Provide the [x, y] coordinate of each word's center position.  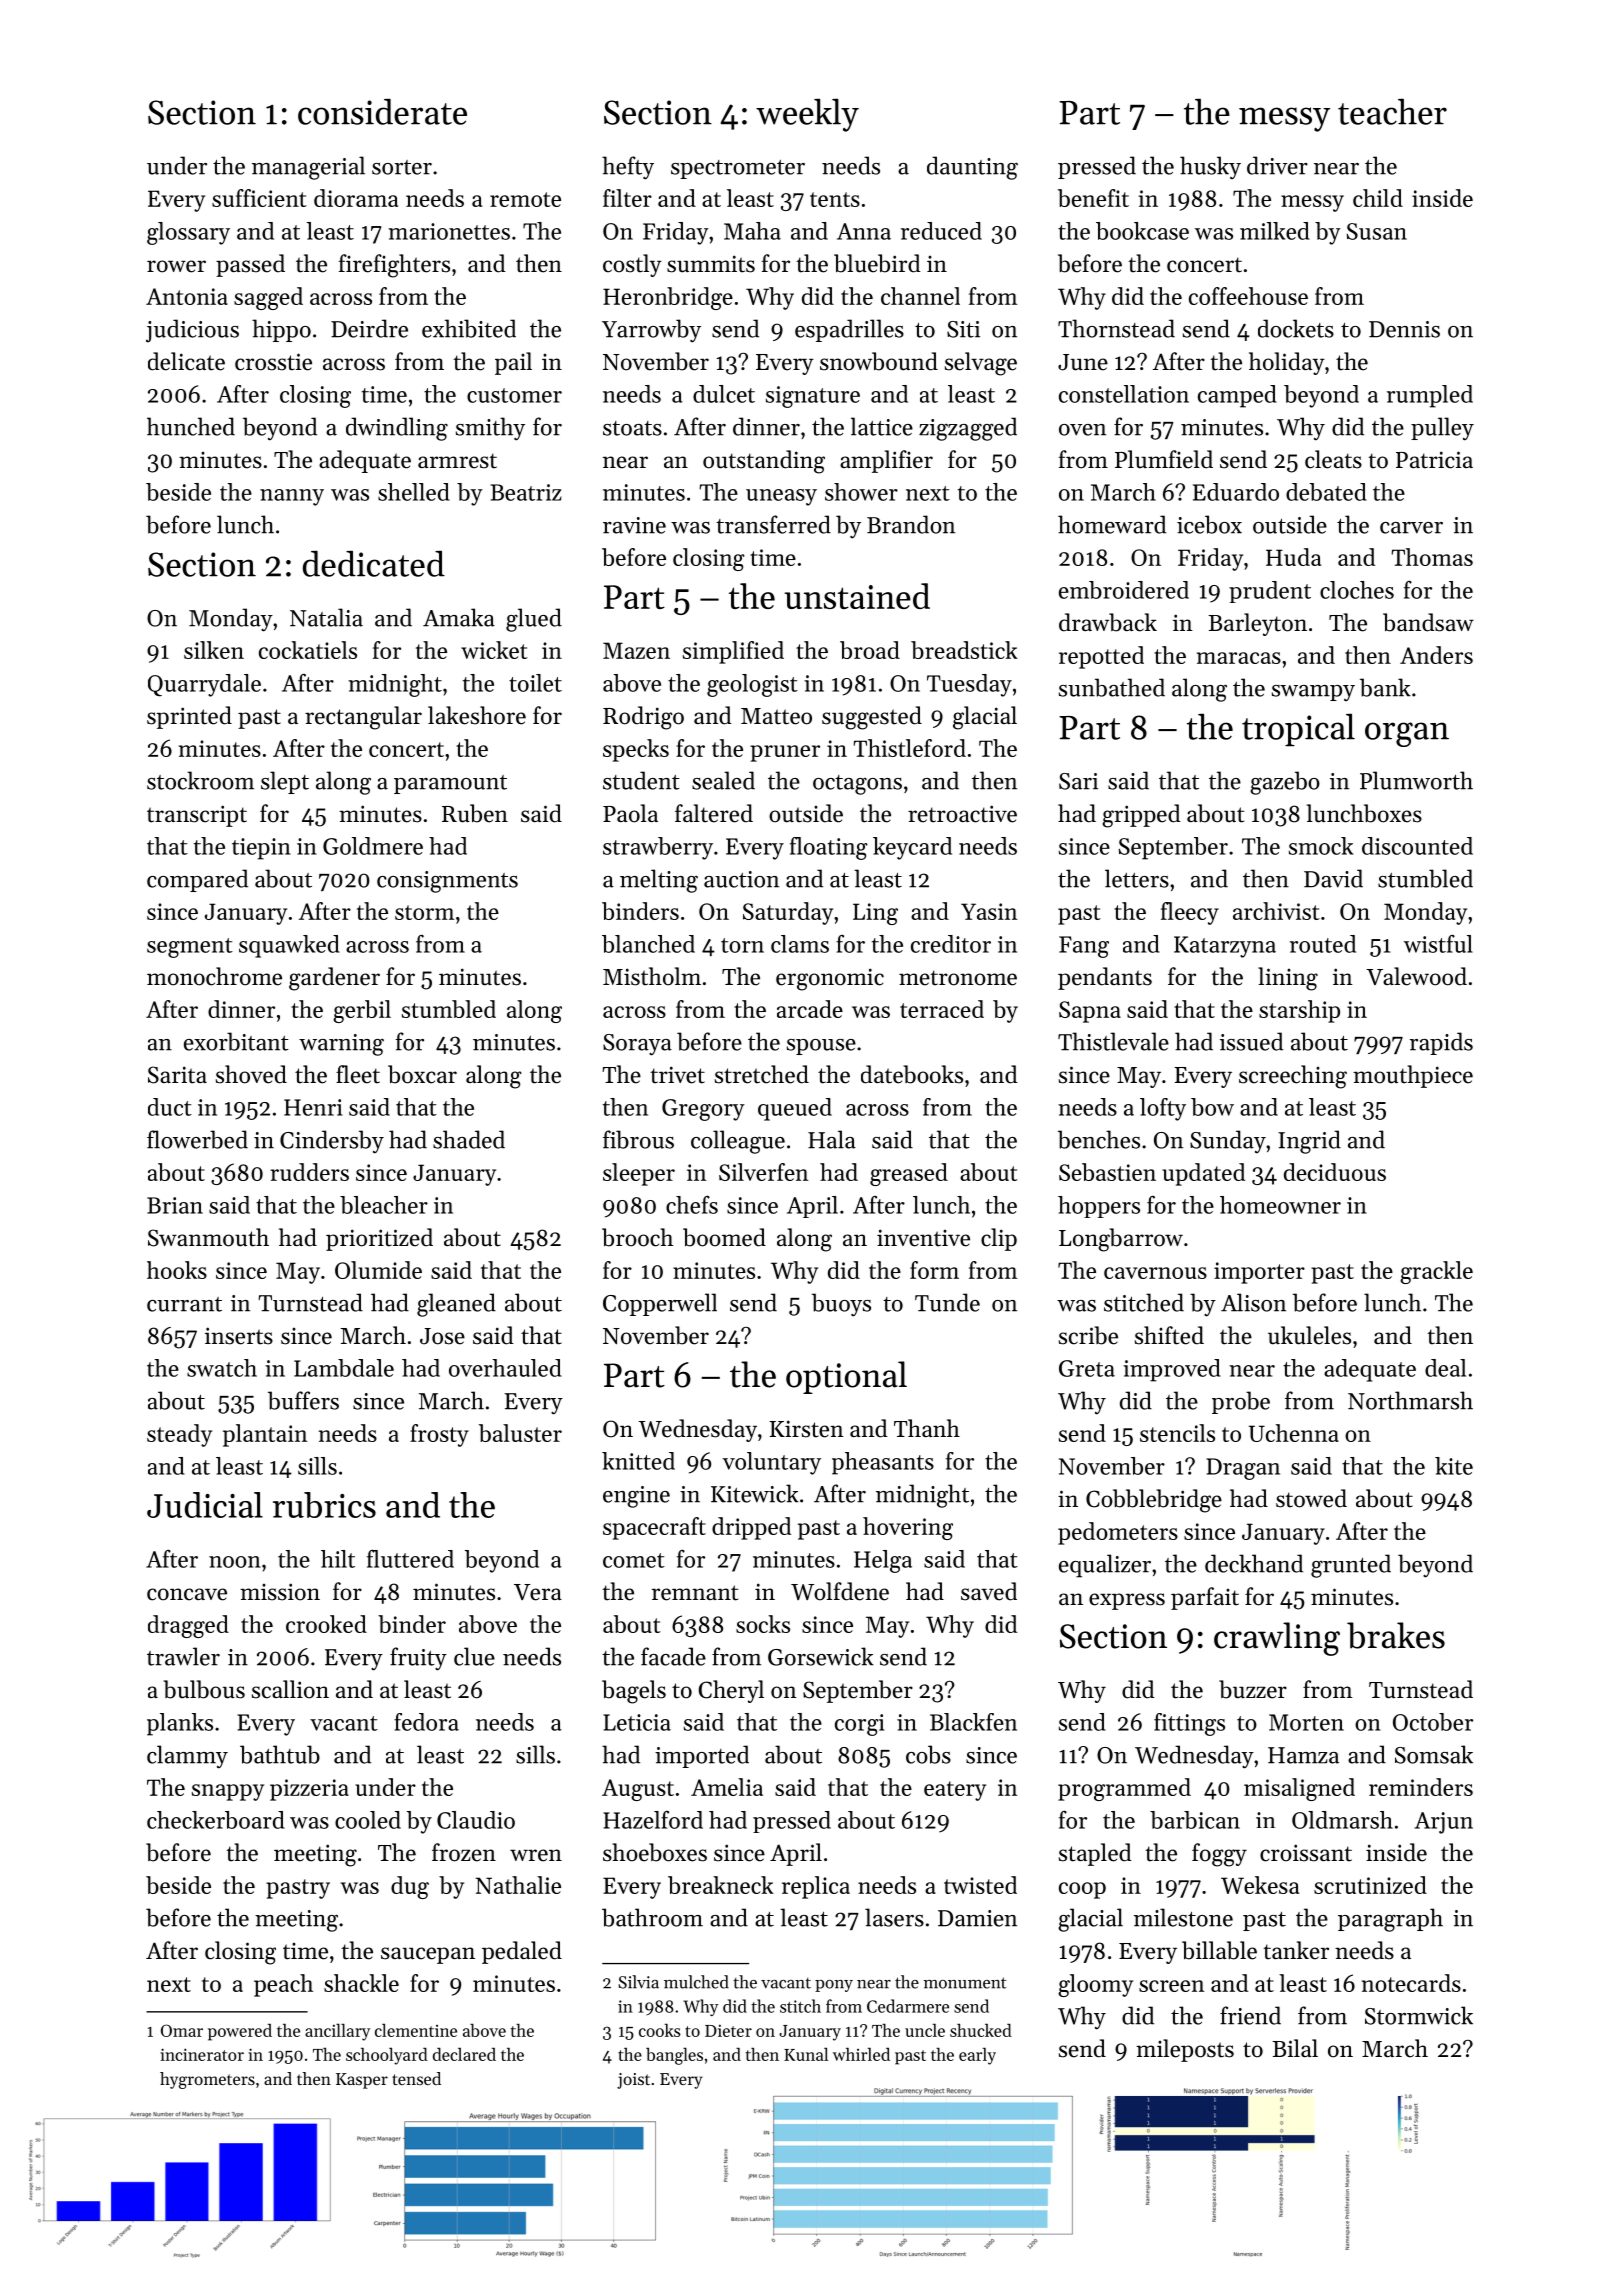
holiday [1287, 363]
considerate [382, 112]
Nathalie [518, 1885]
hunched [191, 426]
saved [989, 1591]
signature [813, 397]
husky [1210, 167]
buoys [841, 1305]
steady [179, 1435]
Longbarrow [1121, 1240]
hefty [628, 168]
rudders [309, 1172]
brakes [1396, 1635]
